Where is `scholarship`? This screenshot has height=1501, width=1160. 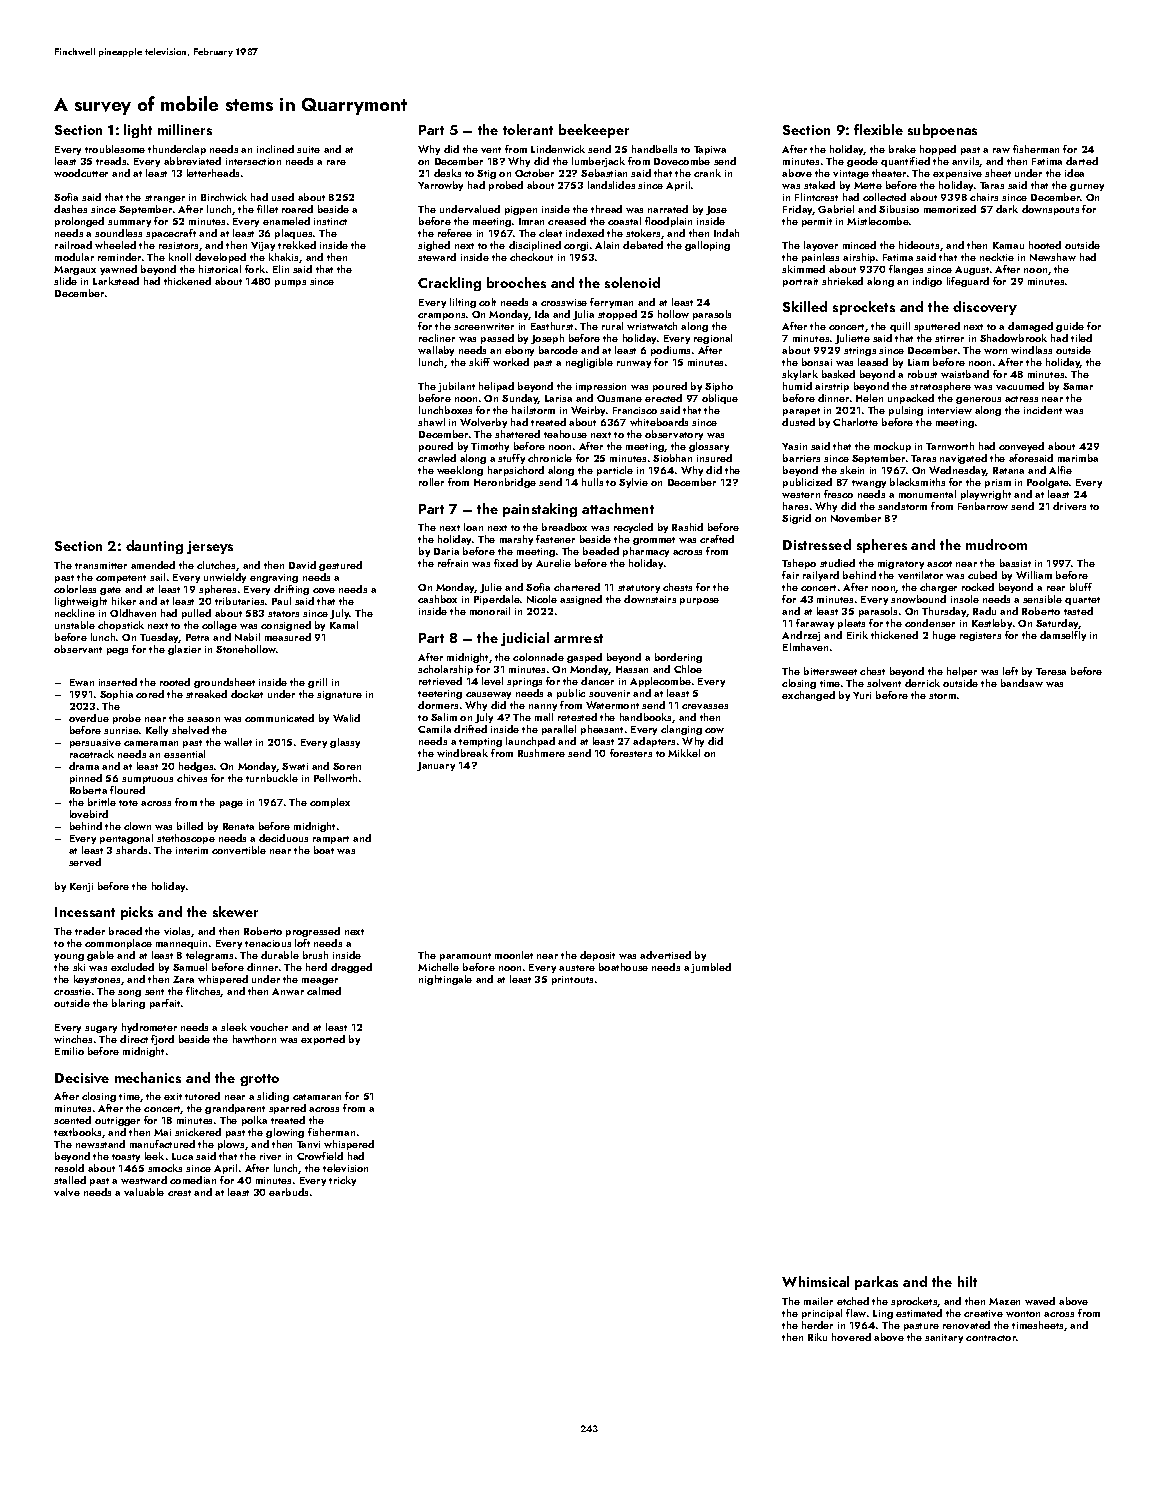
scholarship is located at coordinates (445, 670).
